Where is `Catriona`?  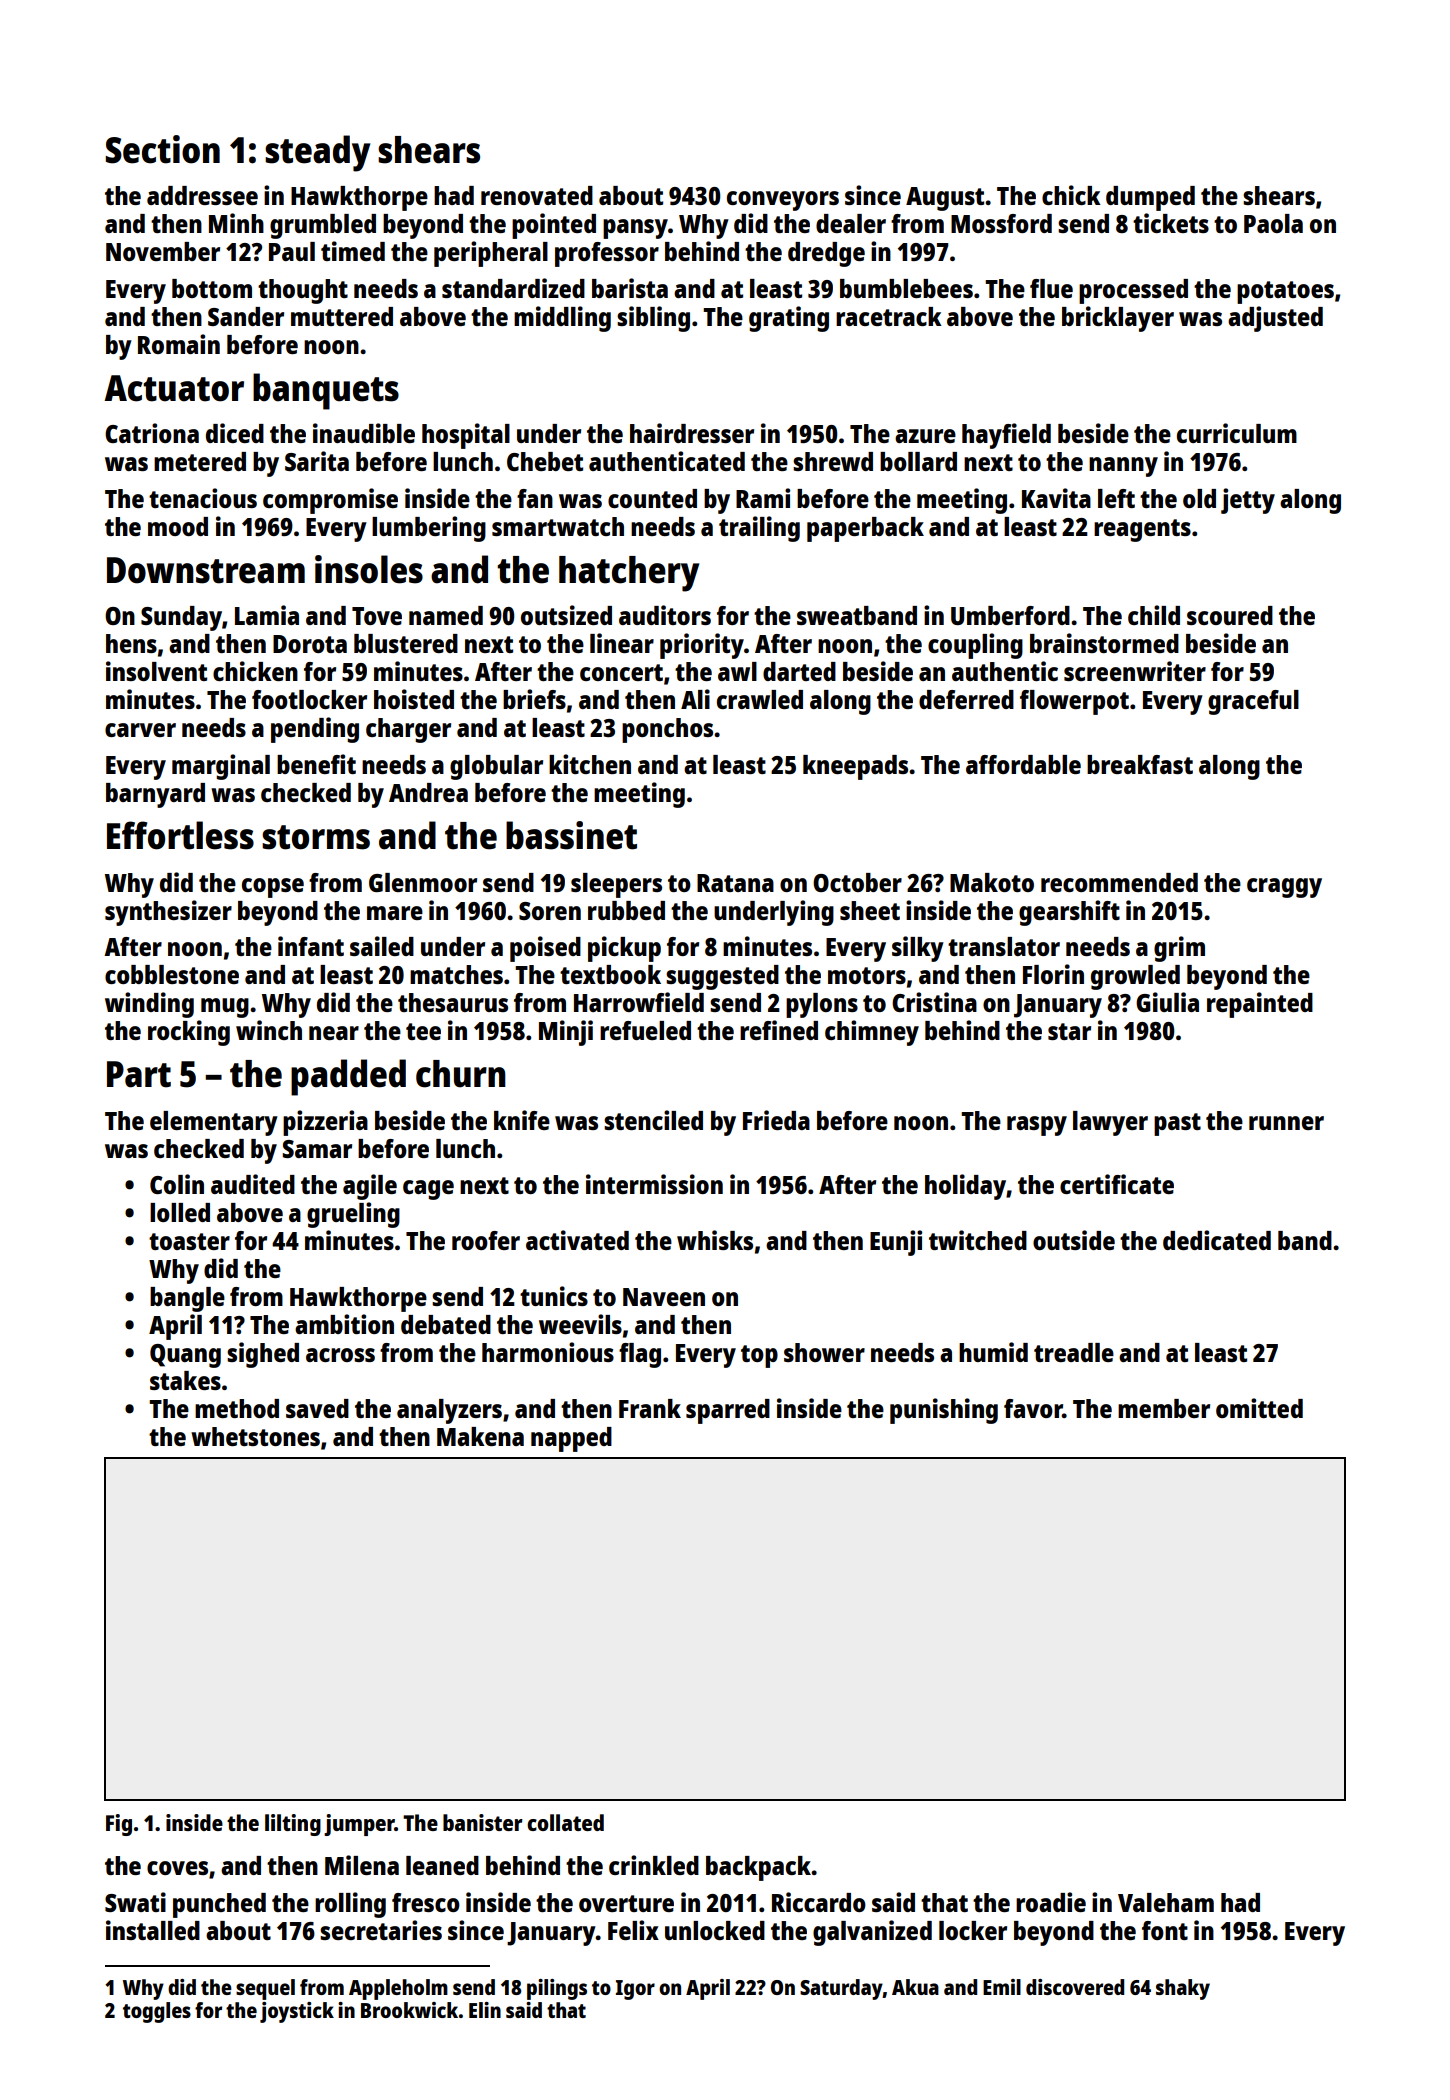 Catriona is located at coordinates (152, 433).
